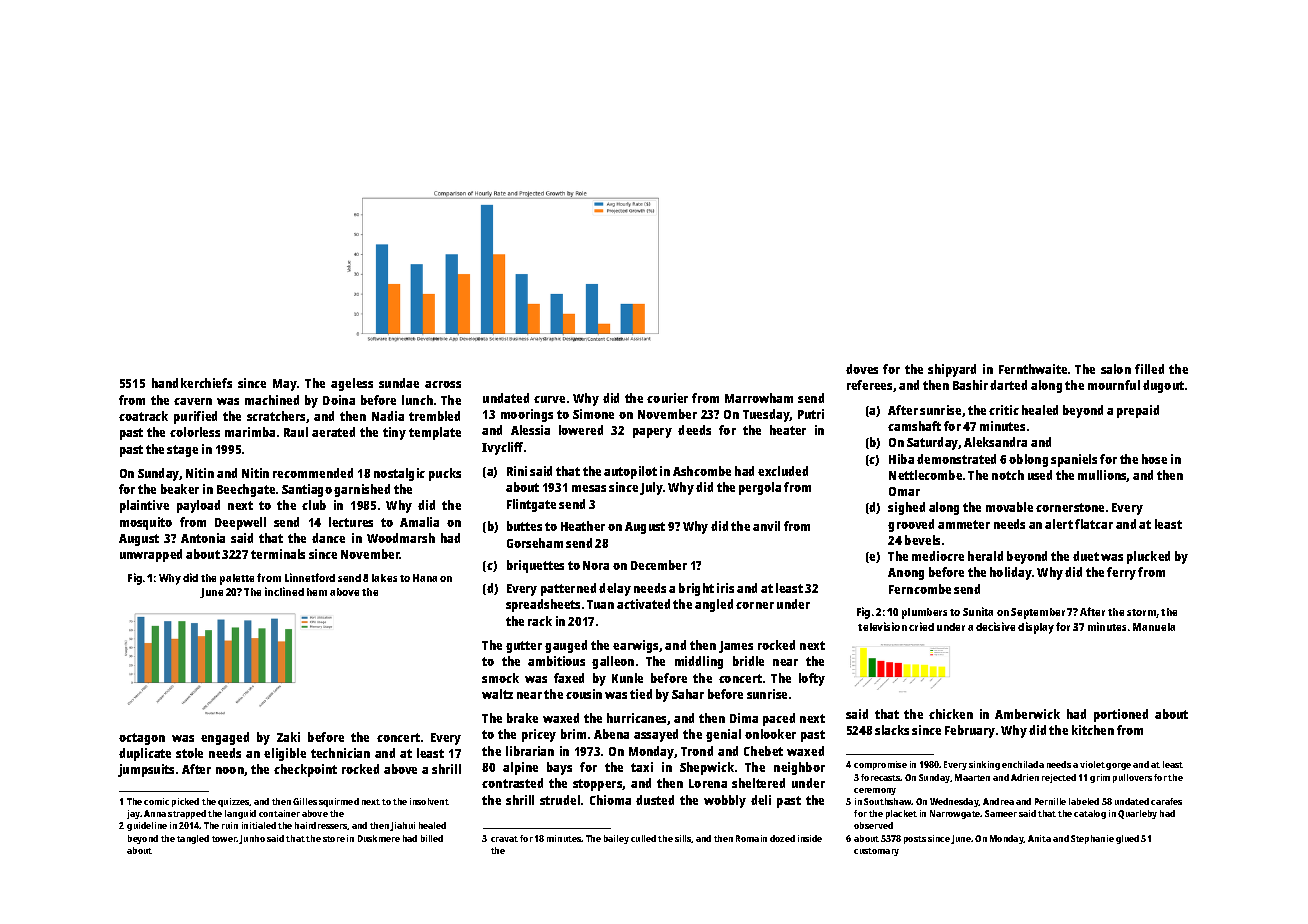  Describe the element at coordinates (560, 800) in the screenshot. I see `strudel` at that location.
